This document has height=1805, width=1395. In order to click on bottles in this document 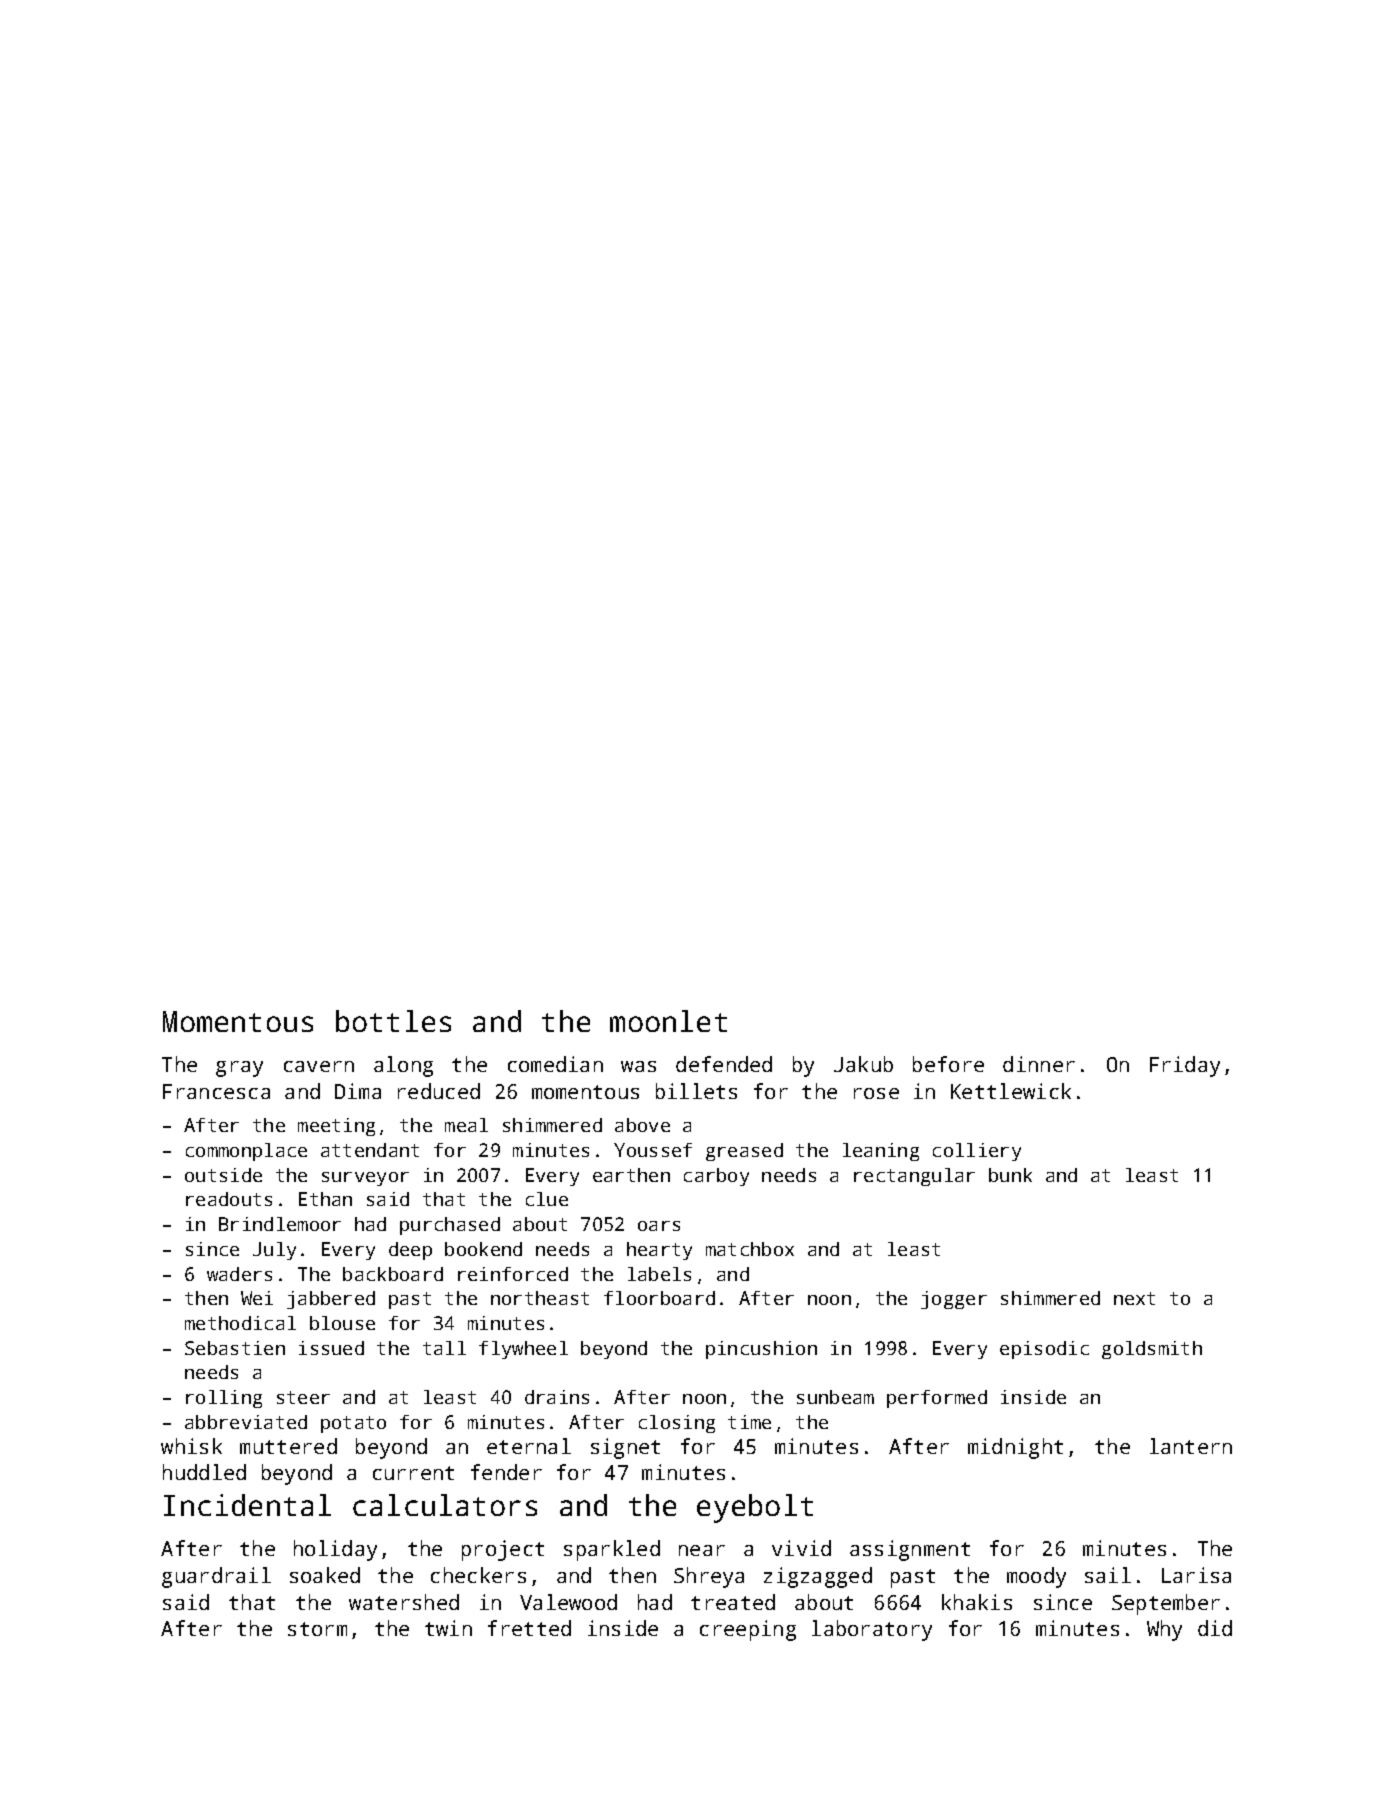, I will do `click(393, 1021)`.
